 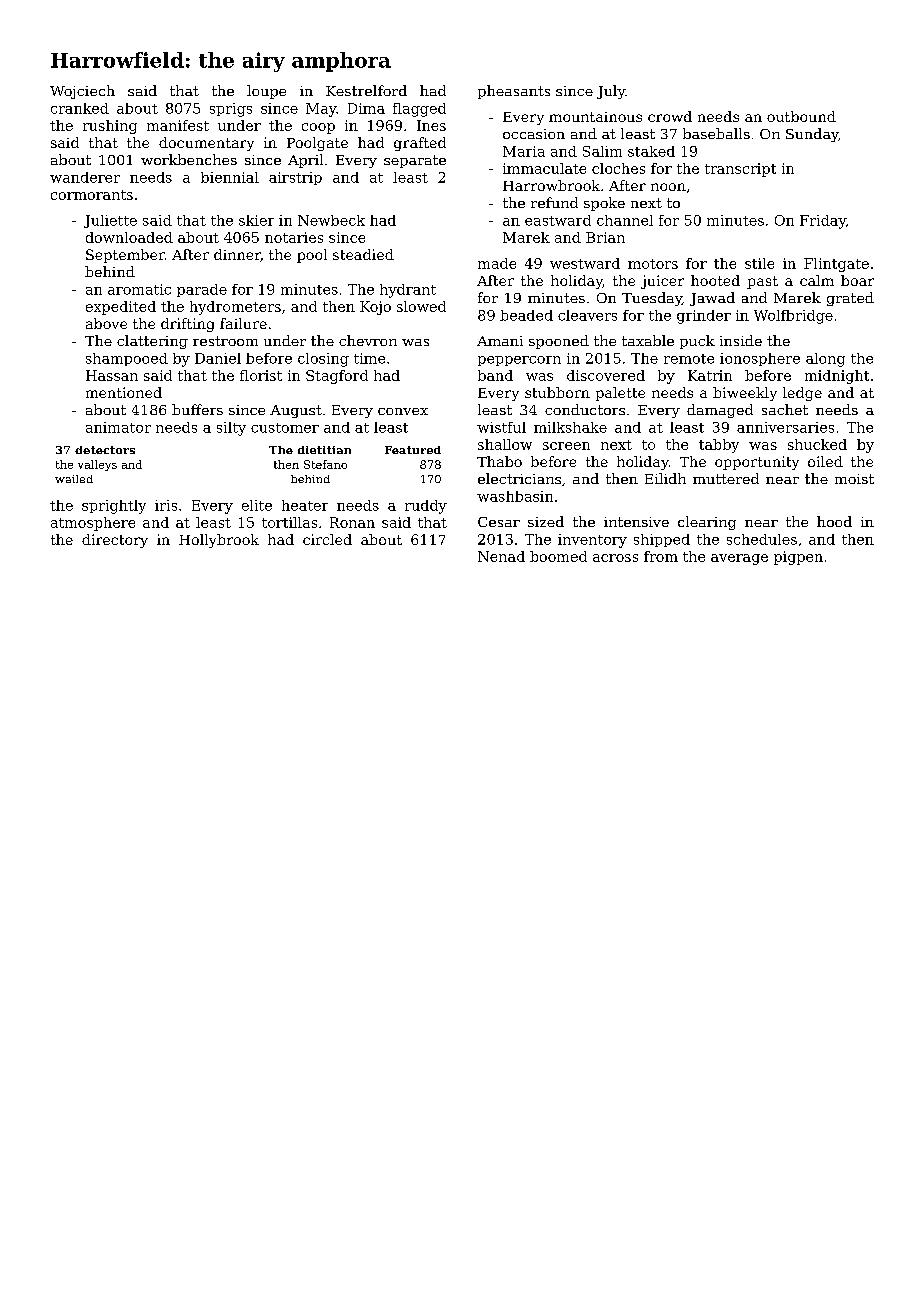 I want to click on Wojciech, so click(x=82, y=92).
